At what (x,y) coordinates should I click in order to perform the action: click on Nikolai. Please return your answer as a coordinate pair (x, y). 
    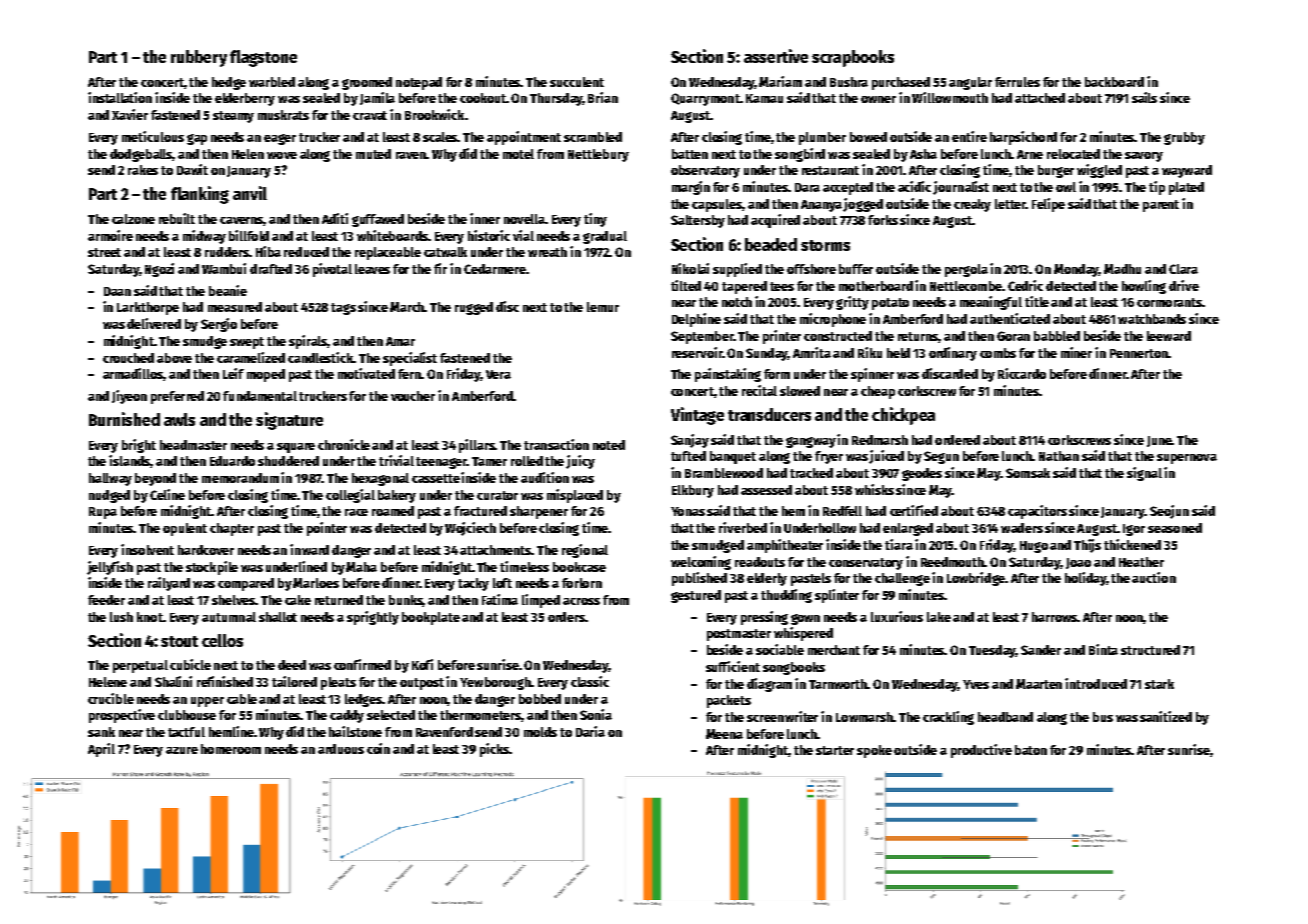
    Looking at the image, I should click on (690, 268).
